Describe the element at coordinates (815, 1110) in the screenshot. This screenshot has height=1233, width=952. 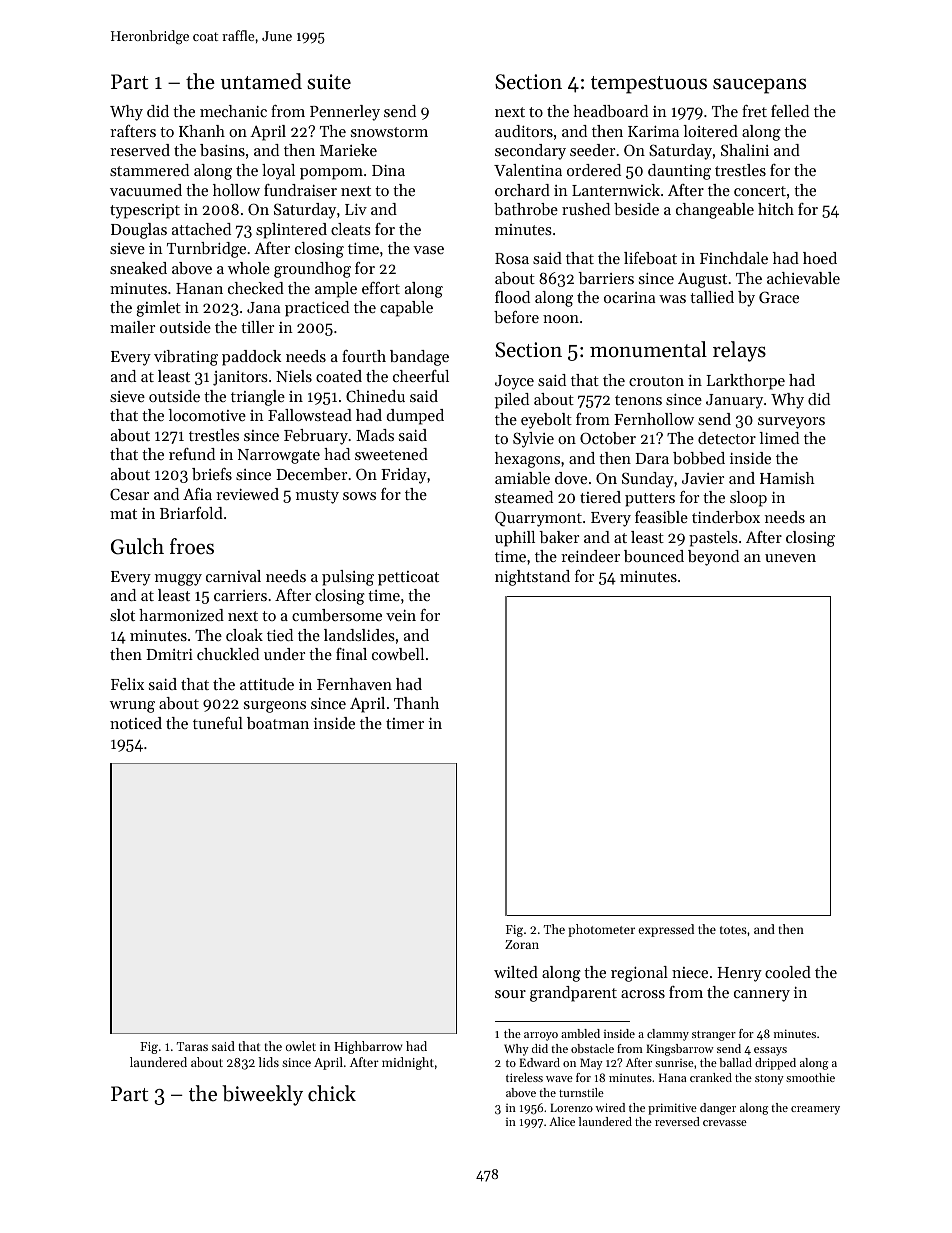
I see `creamery` at that location.
